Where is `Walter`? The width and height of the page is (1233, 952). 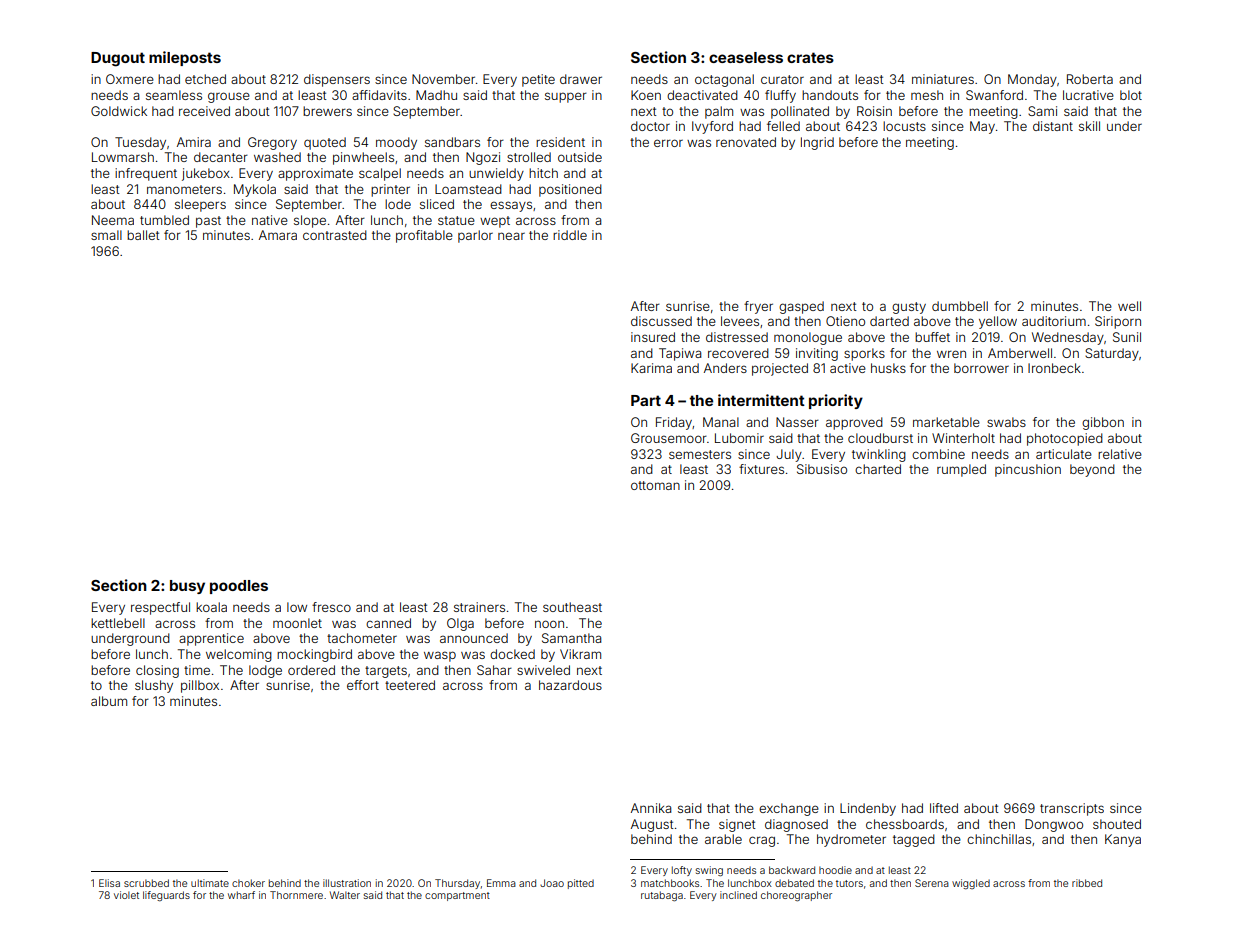 Walter is located at coordinates (345, 895).
